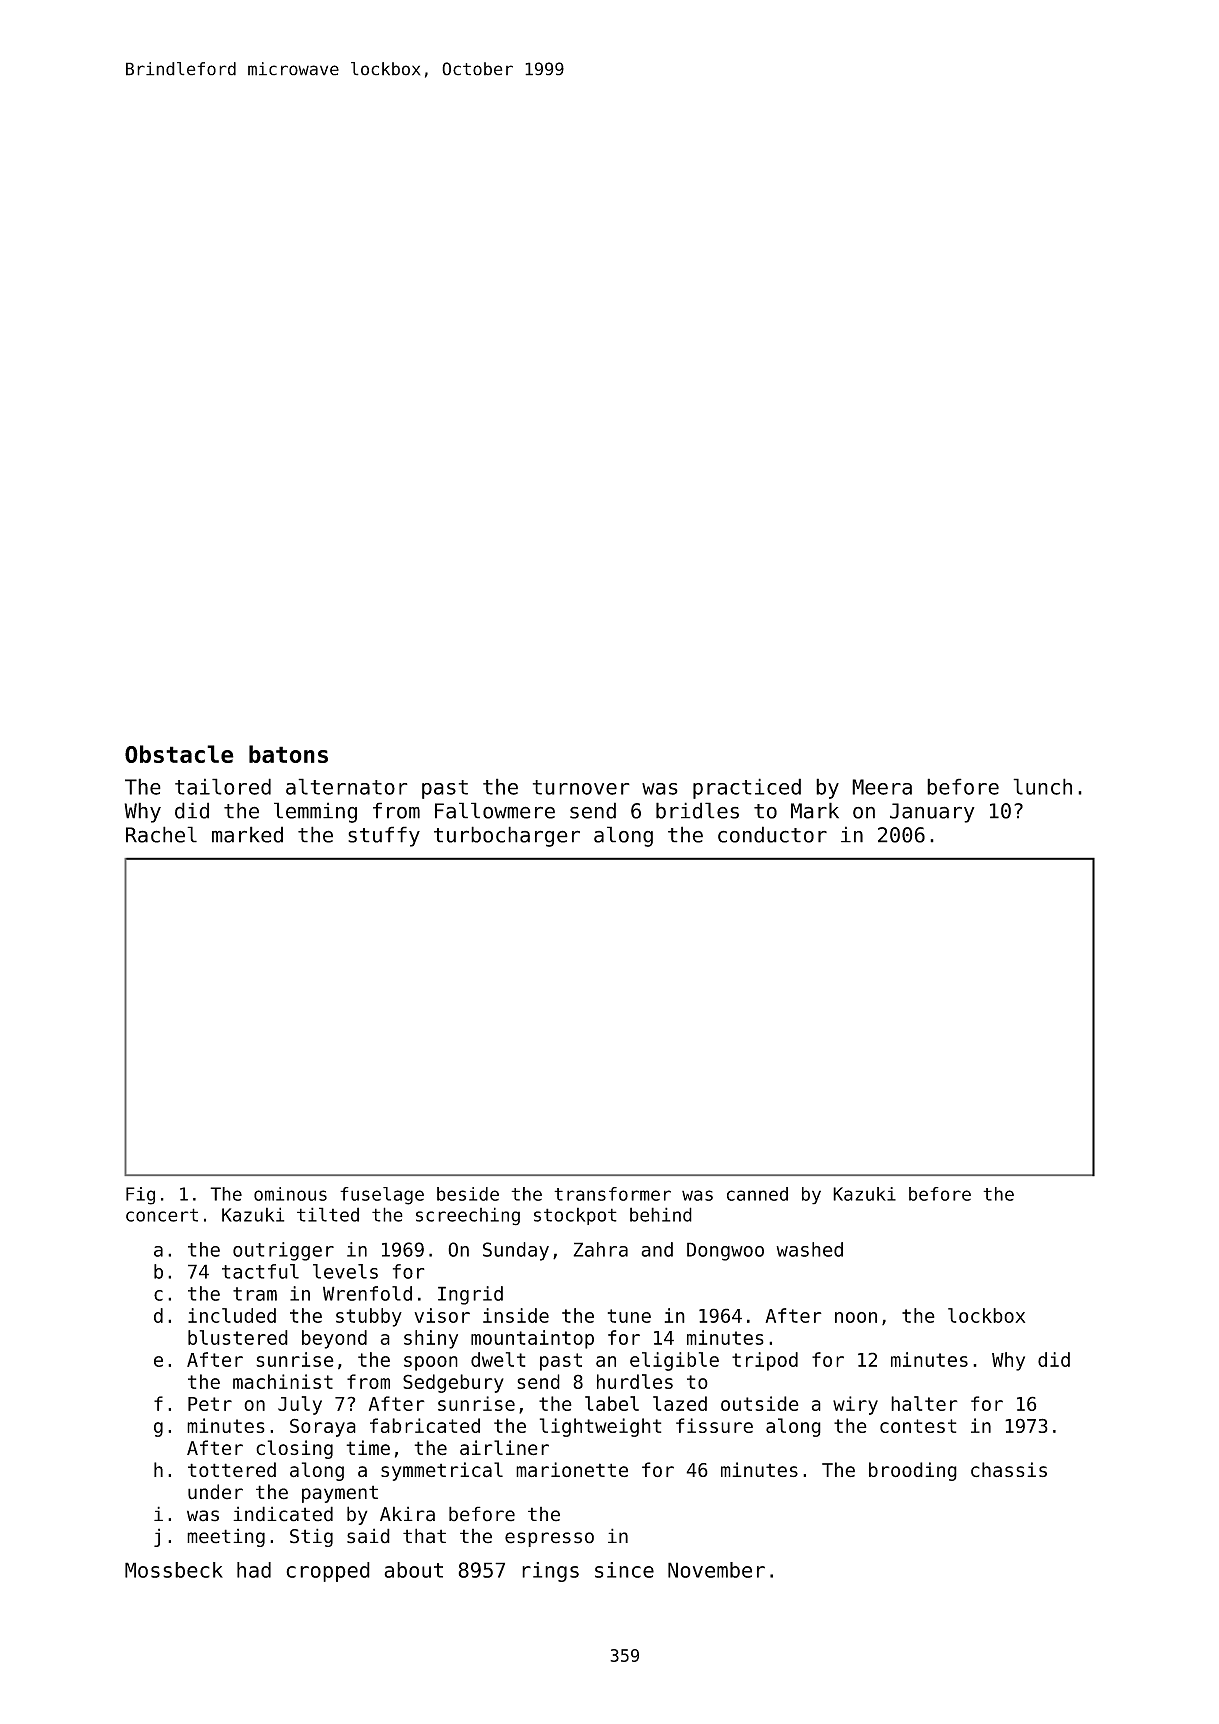  Describe the element at coordinates (1042, 786) in the image. I see `lunch` at that location.
